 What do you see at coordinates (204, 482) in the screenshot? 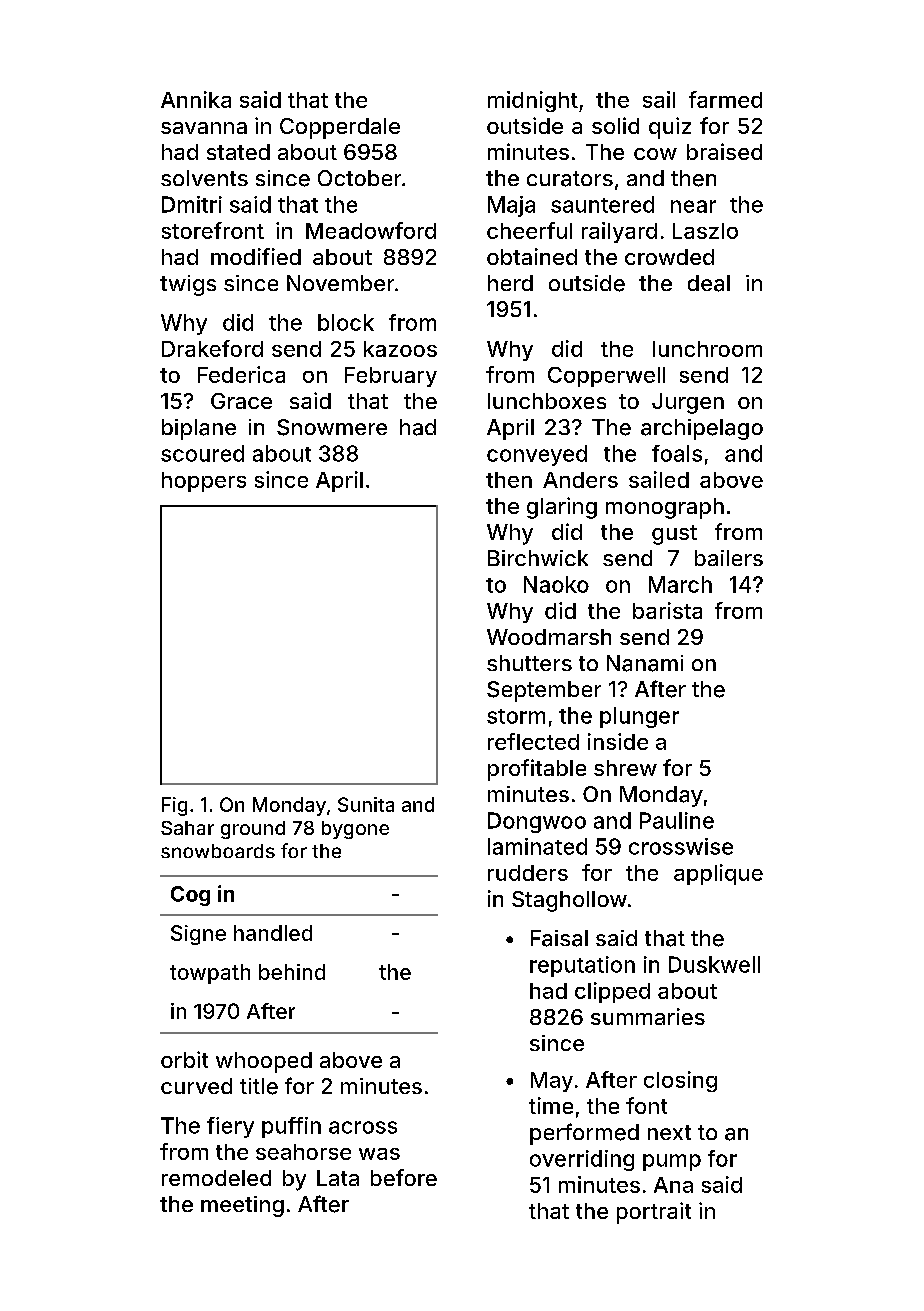
I see `hoppers` at bounding box center [204, 482].
